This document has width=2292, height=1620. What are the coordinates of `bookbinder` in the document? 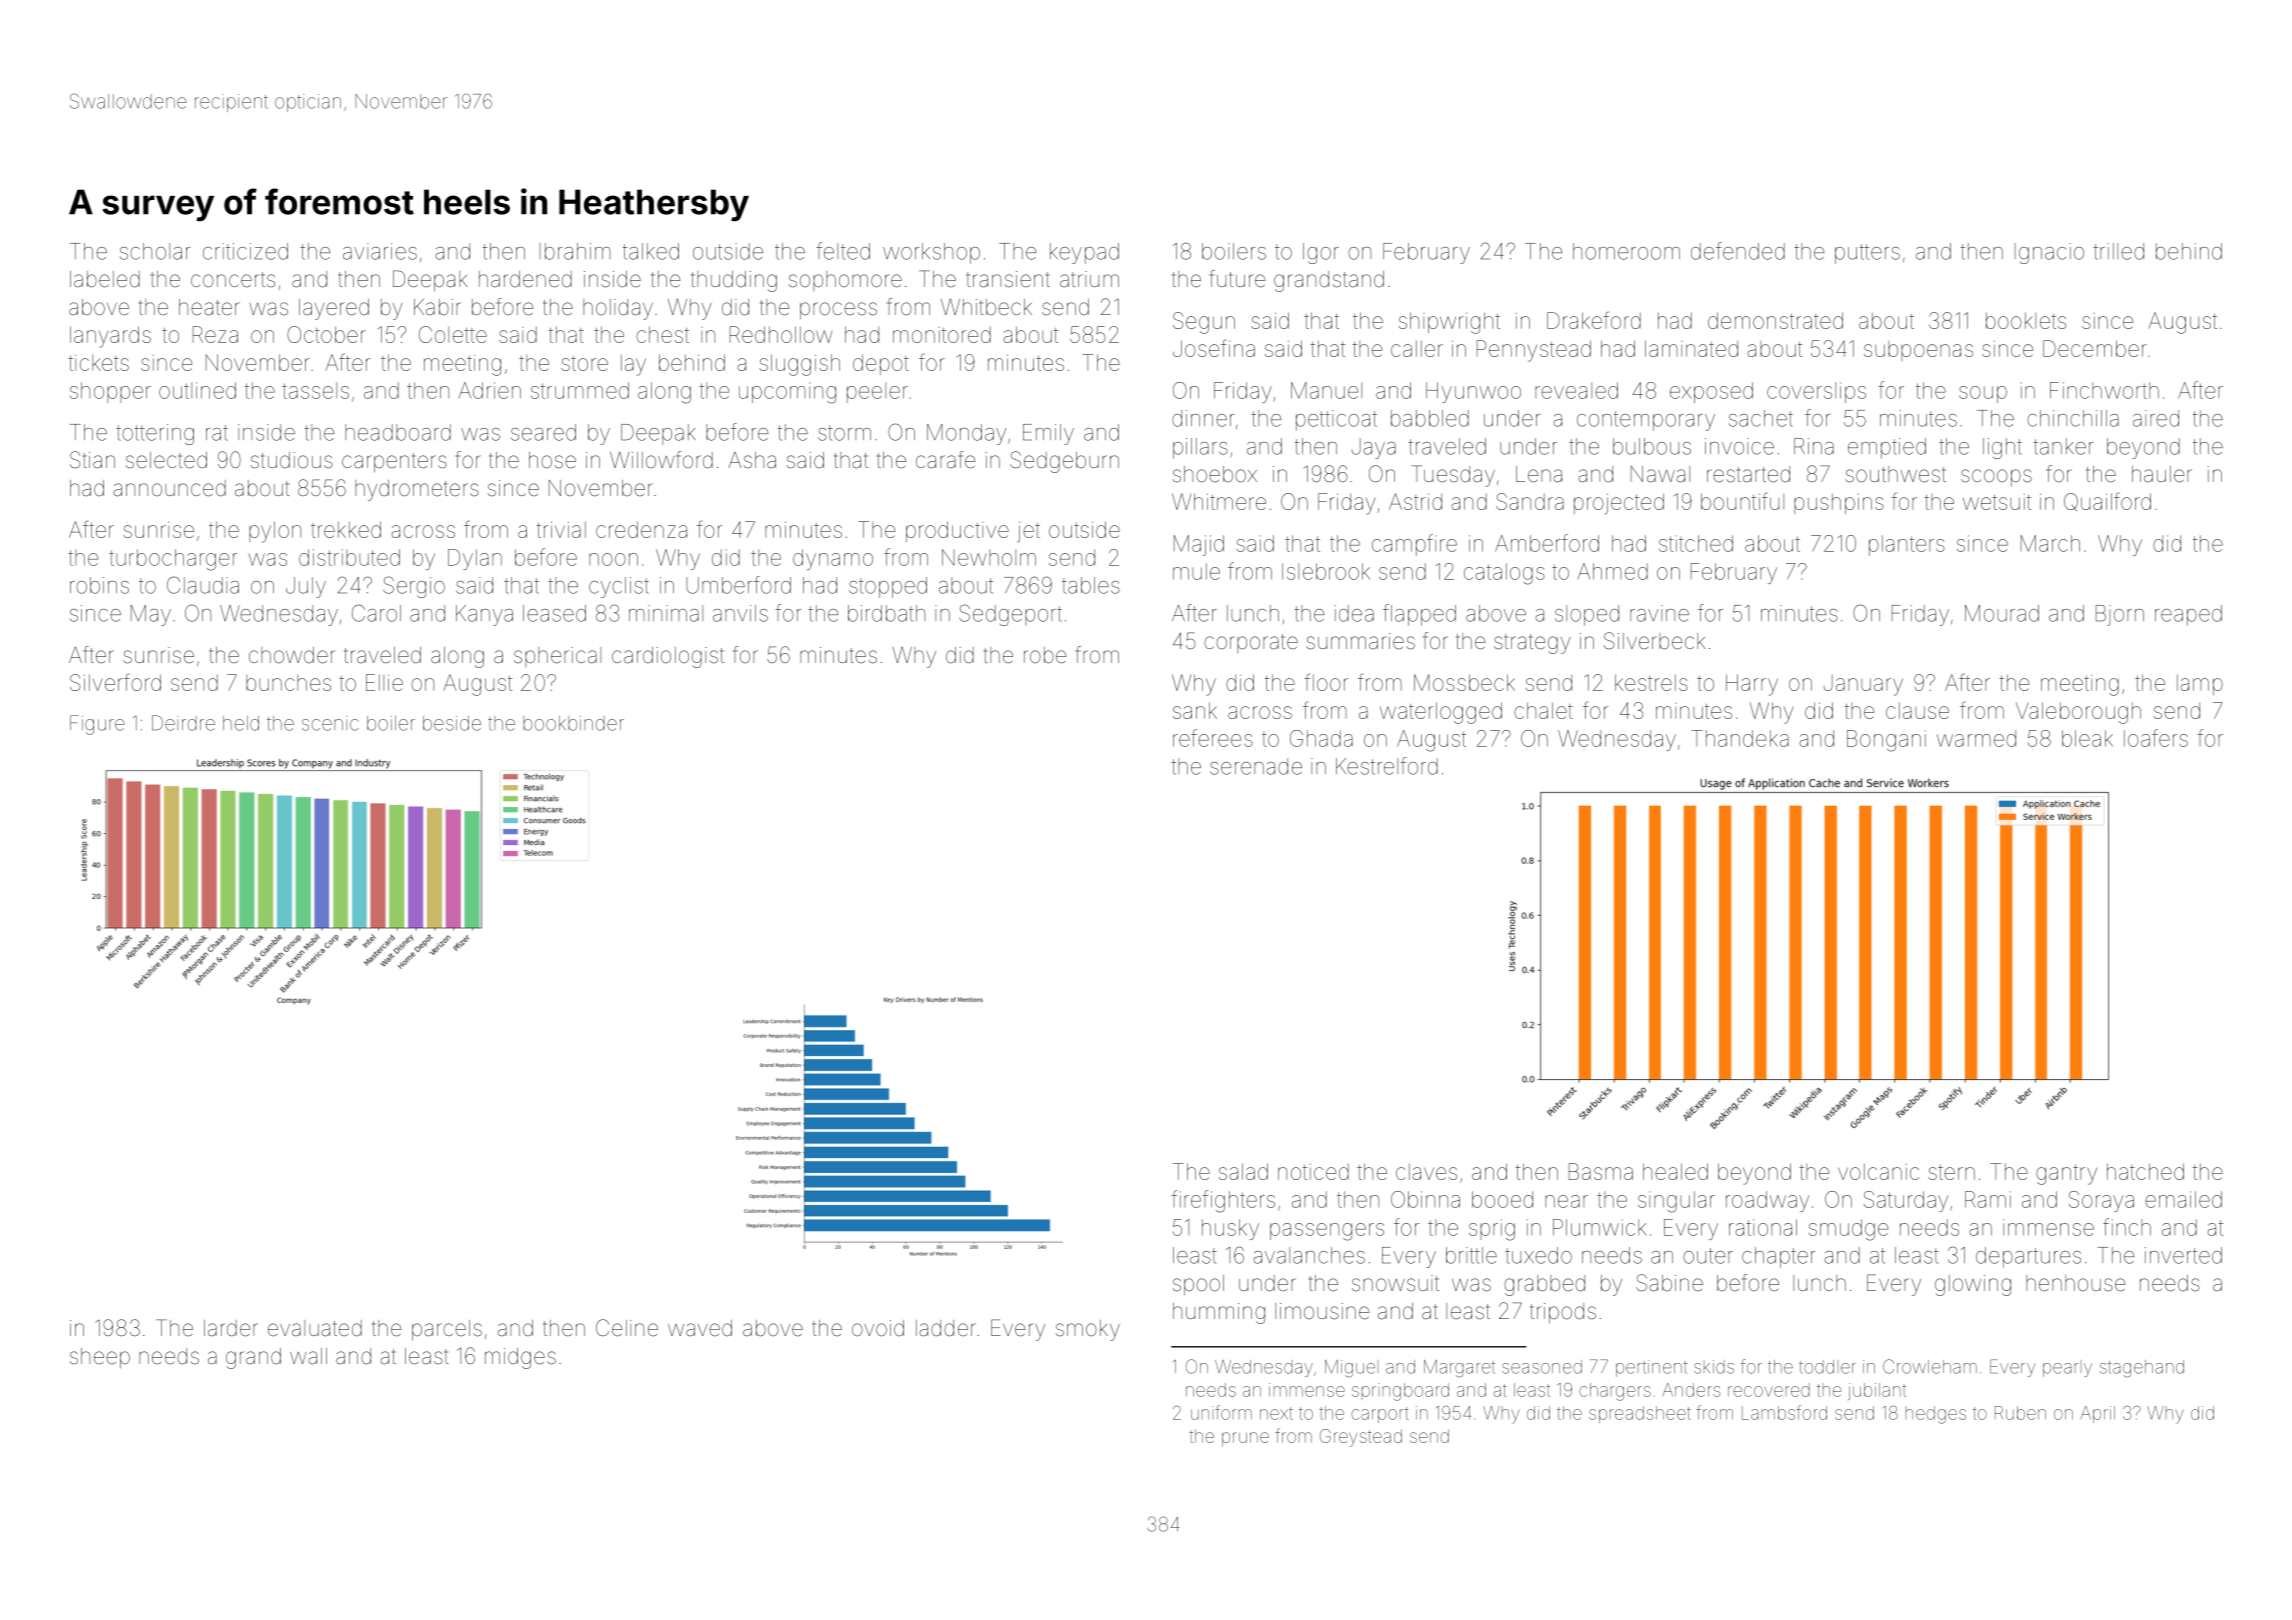 It's located at (573, 723).
